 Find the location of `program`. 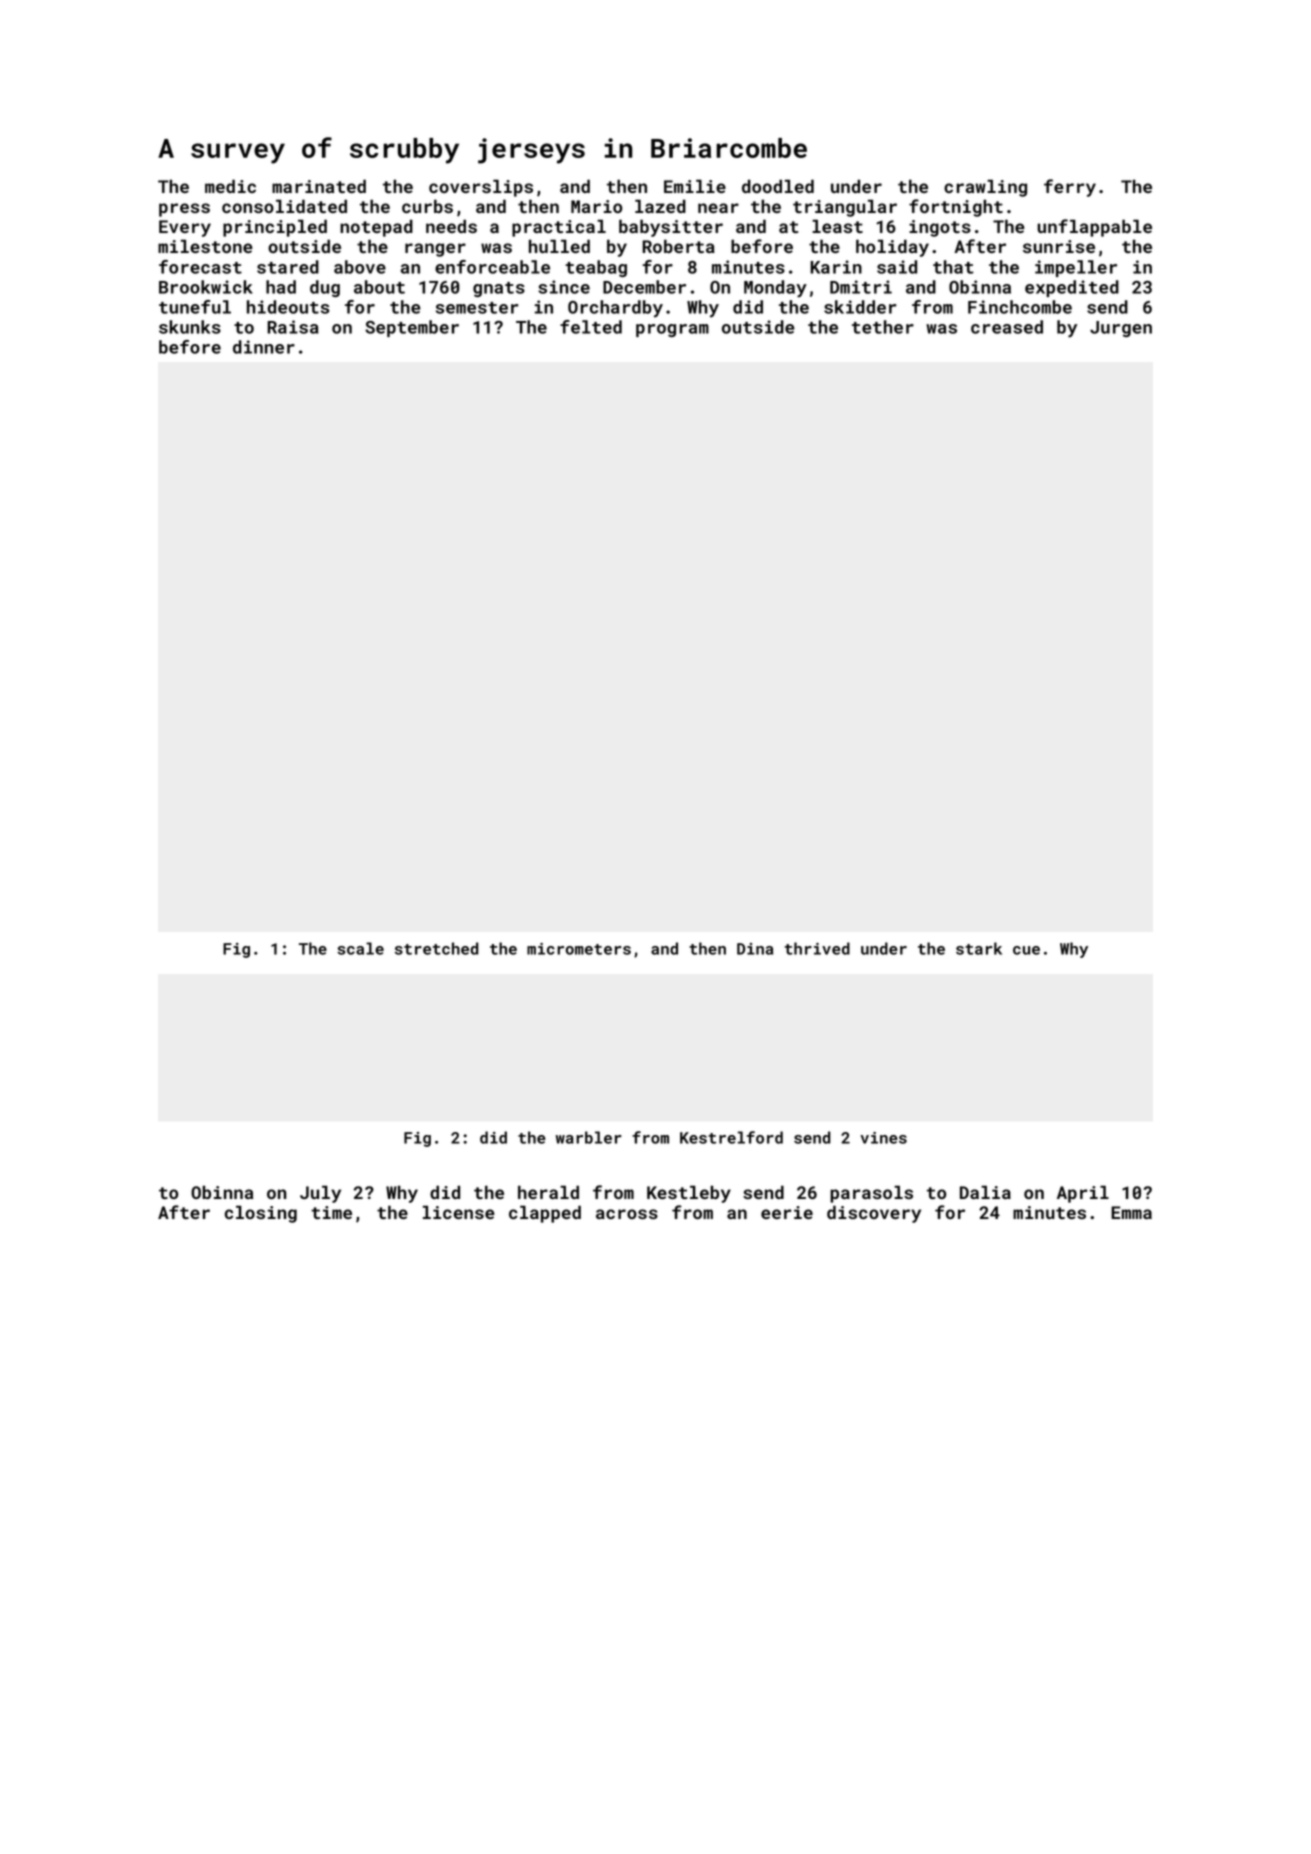

program is located at coordinates (672, 330).
